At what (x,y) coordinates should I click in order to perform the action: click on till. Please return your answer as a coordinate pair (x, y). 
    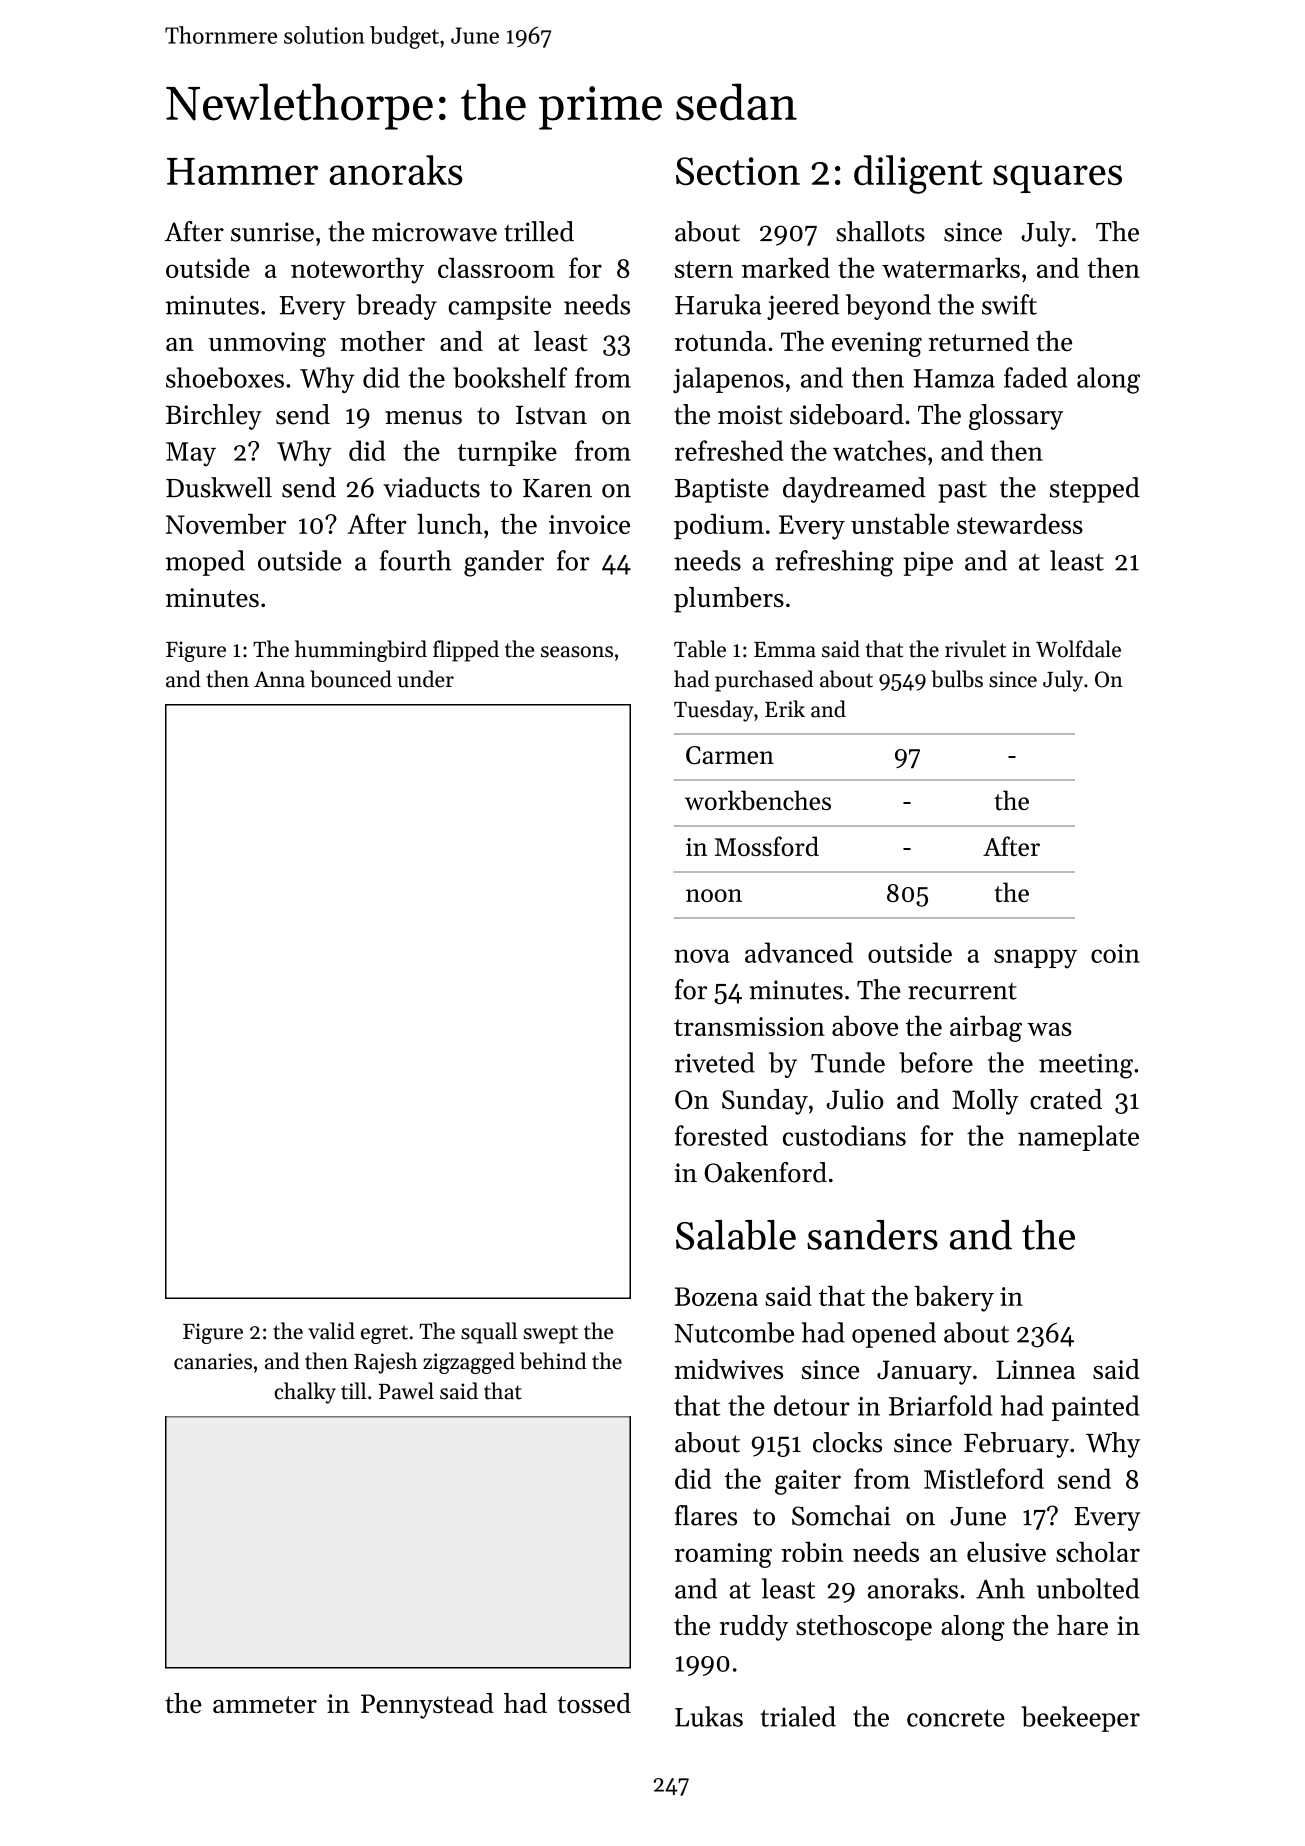
    Looking at the image, I should click on (353, 1391).
